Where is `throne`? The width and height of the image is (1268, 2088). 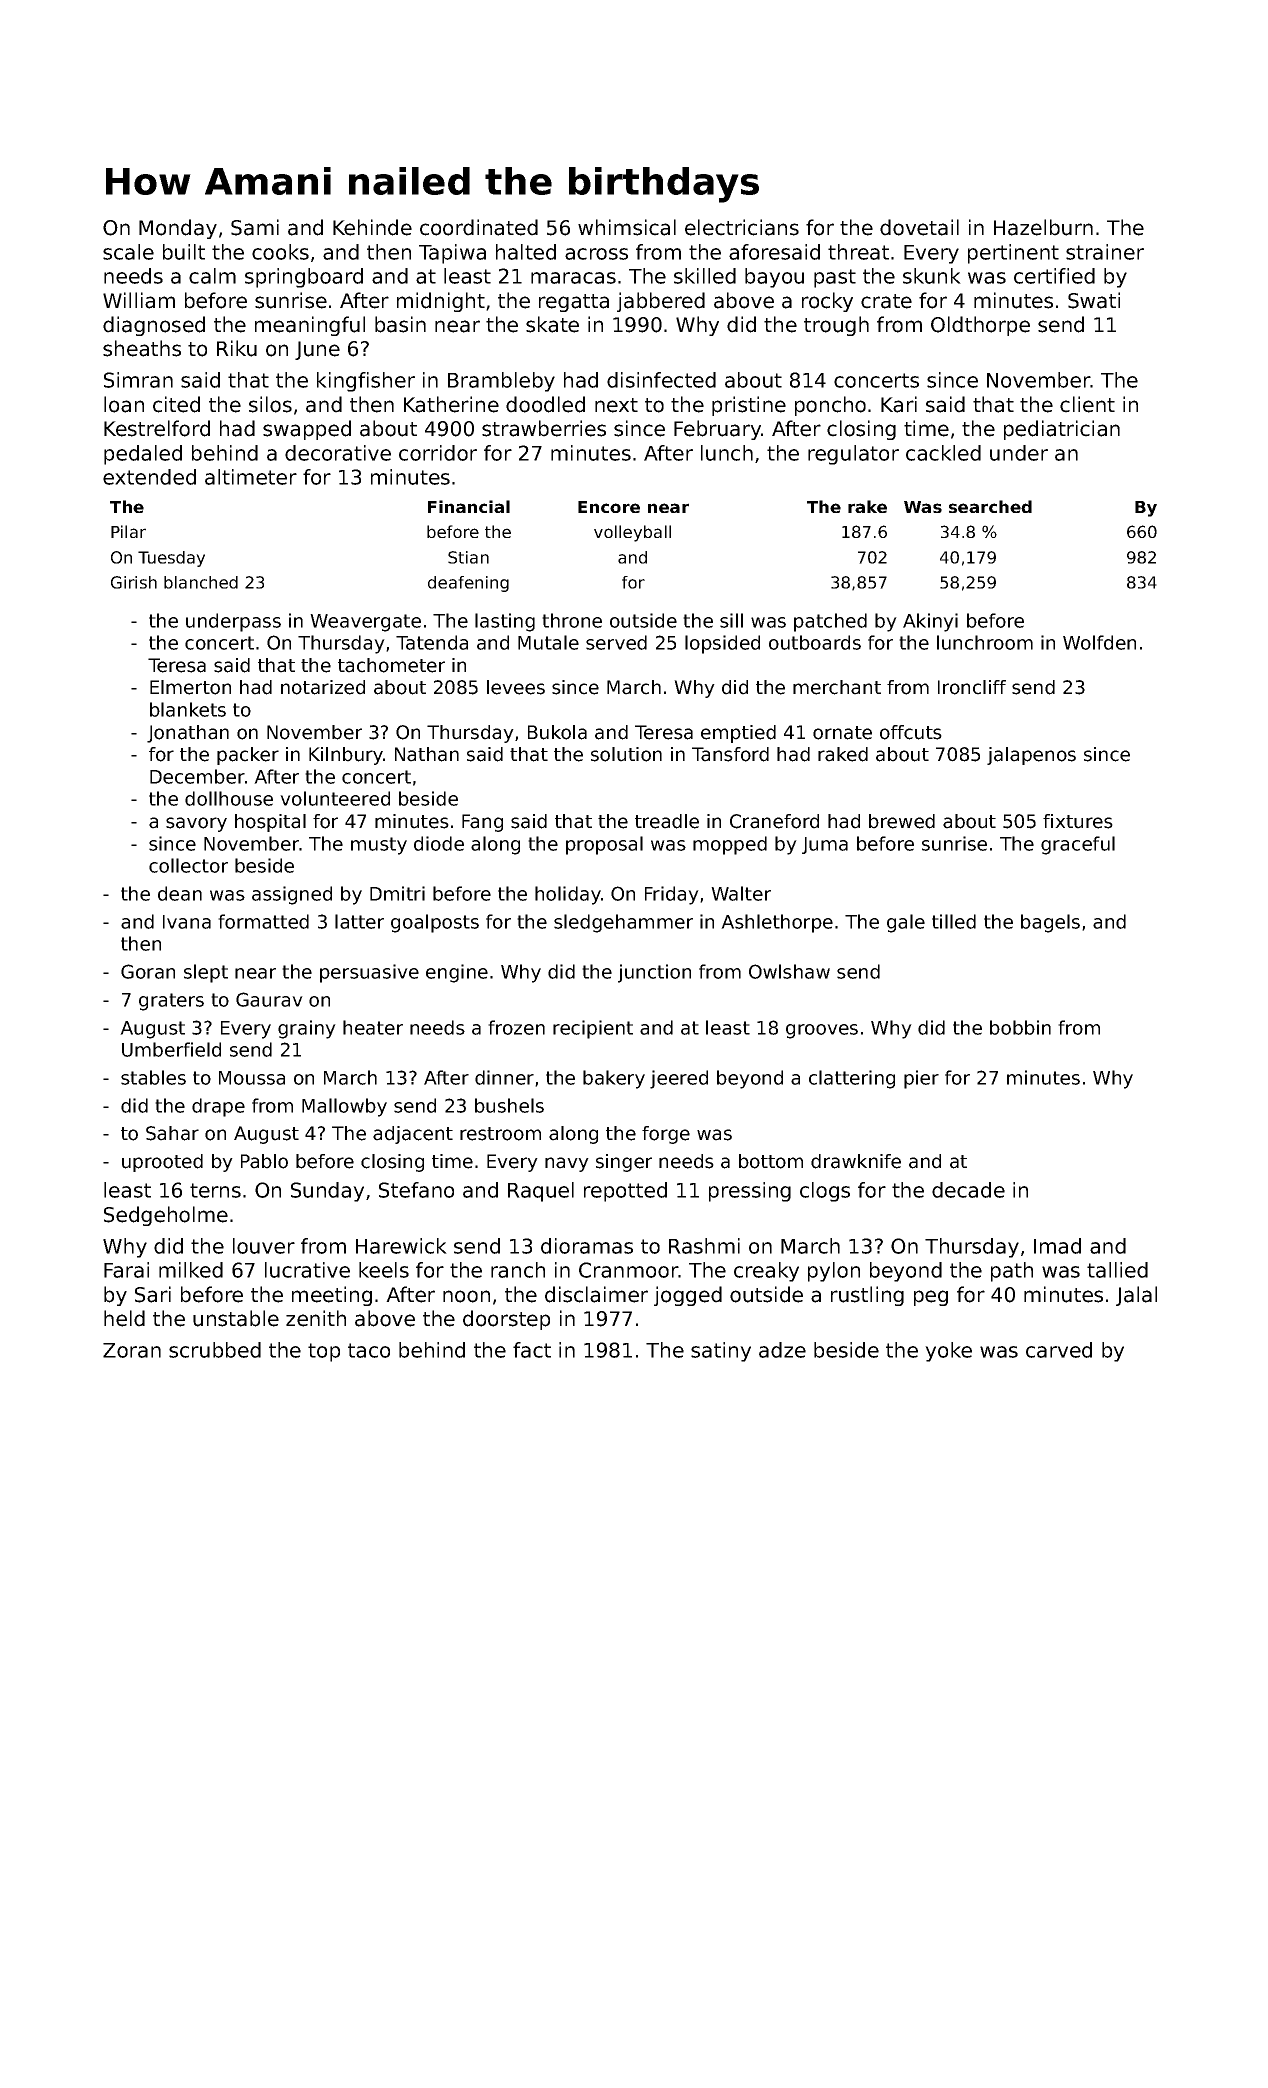 throne is located at coordinates (572, 620).
